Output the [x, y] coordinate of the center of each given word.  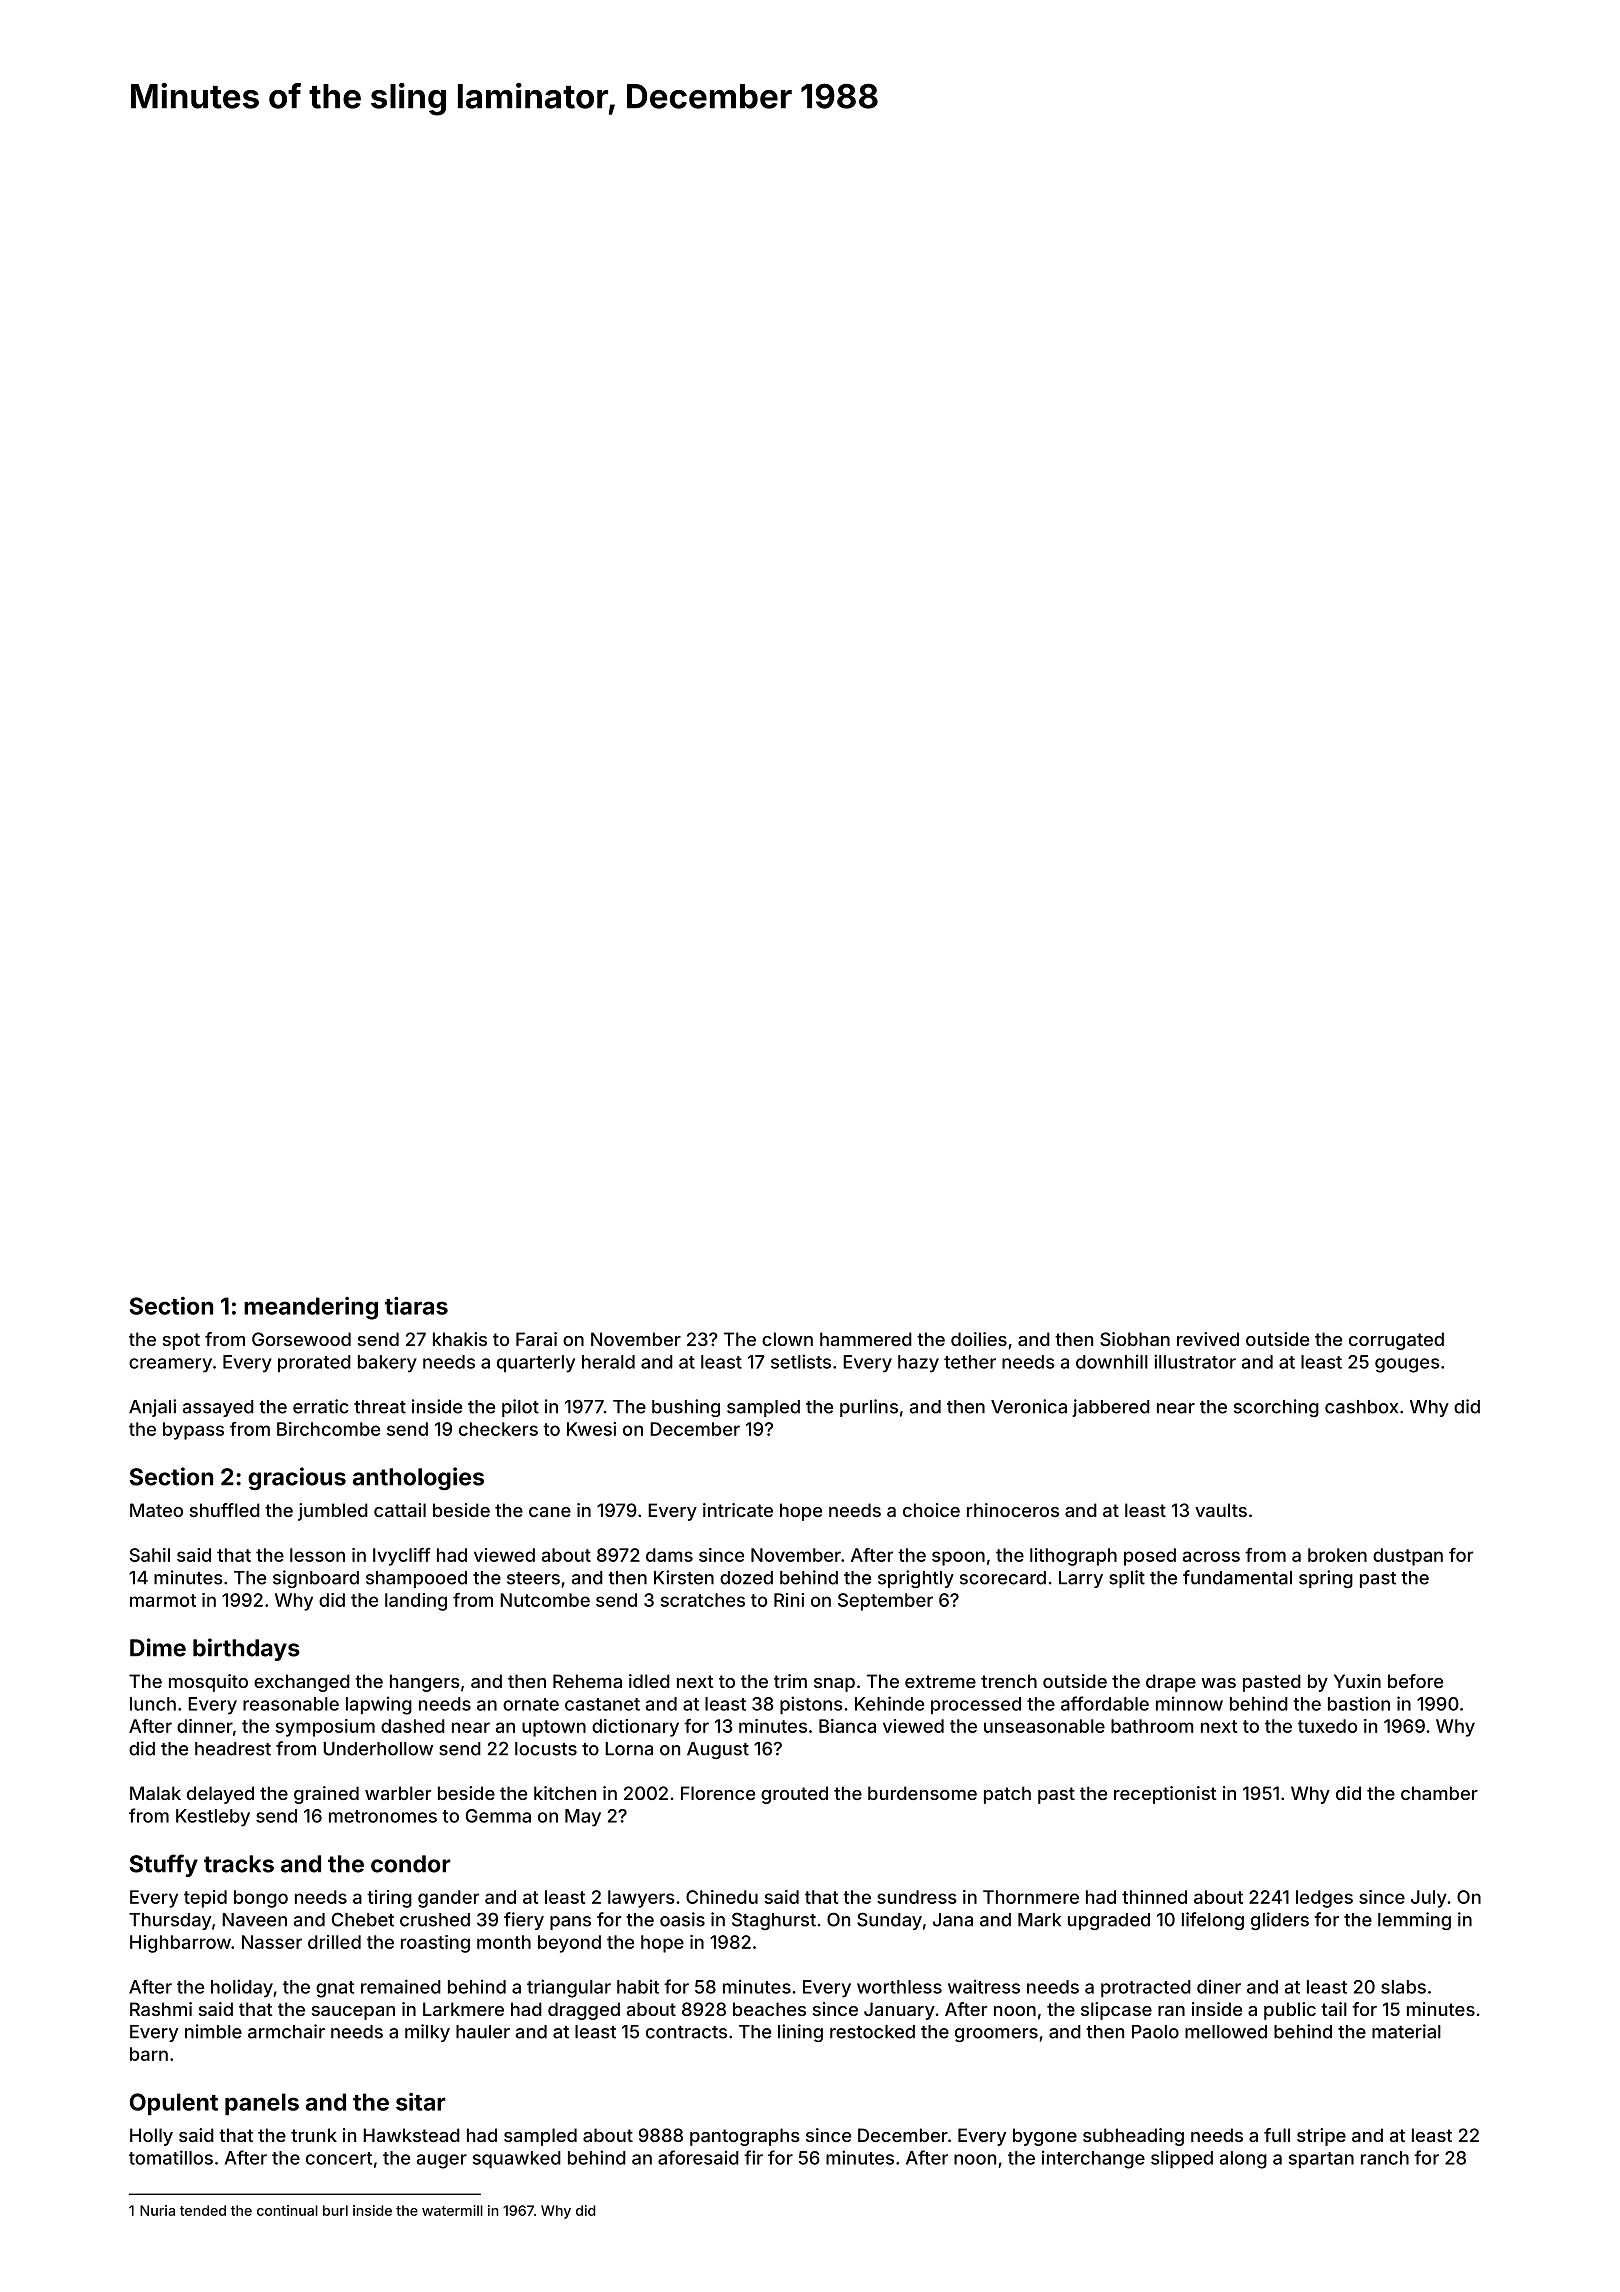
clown [787, 1339]
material [1406, 2031]
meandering [311, 1308]
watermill [452, 2210]
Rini [789, 1600]
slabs [1403, 1987]
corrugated [1396, 1341]
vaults [1221, 1510]
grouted [794, 1795]
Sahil [150, 1555]
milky [427, 2033]
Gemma [498, 1816]
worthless [899, 1987]
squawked [517, 2160]
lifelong [1213, 1921]
